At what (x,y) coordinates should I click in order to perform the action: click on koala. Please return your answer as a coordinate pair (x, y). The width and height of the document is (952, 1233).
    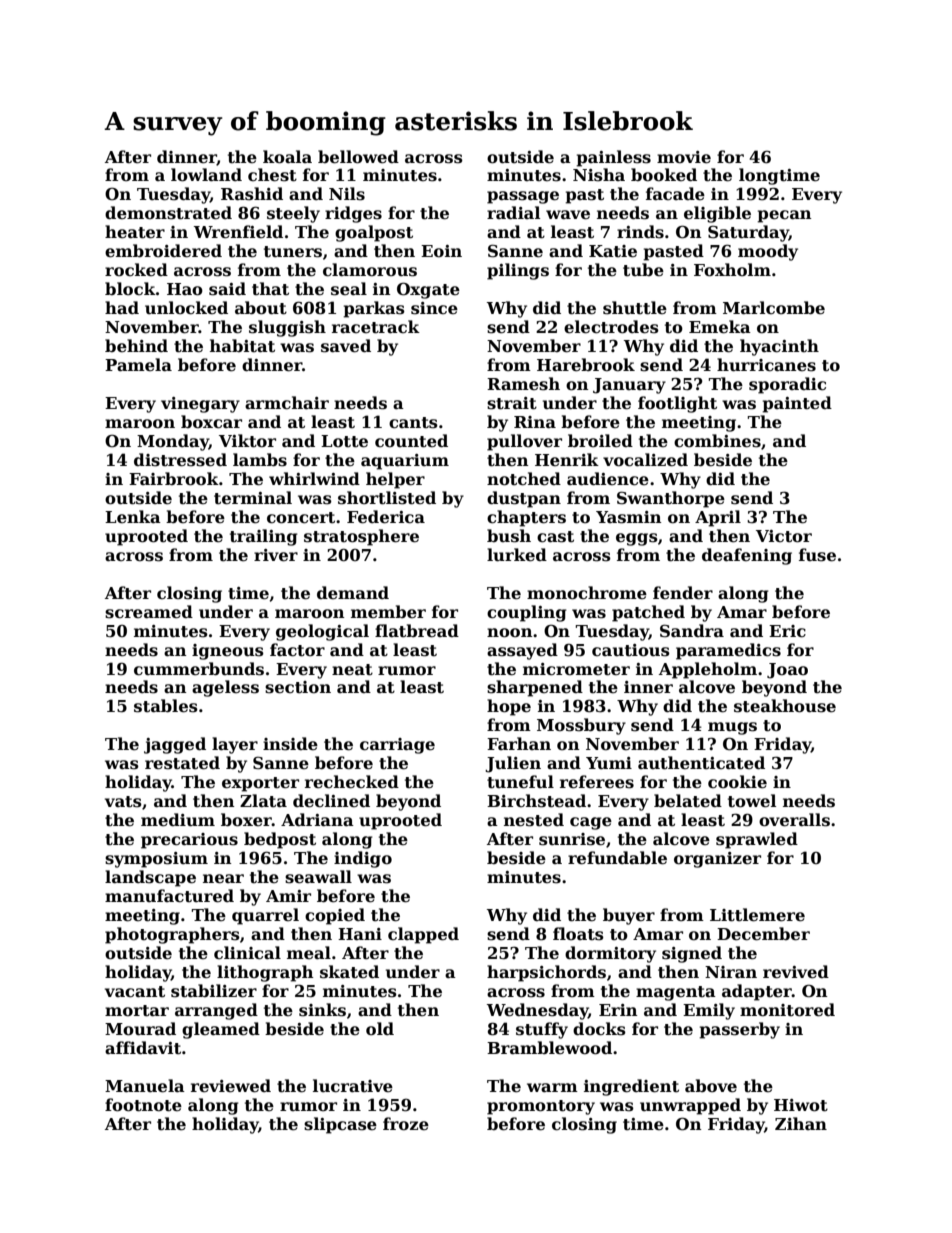
    Looking at the image, I should click on (287, 157).
